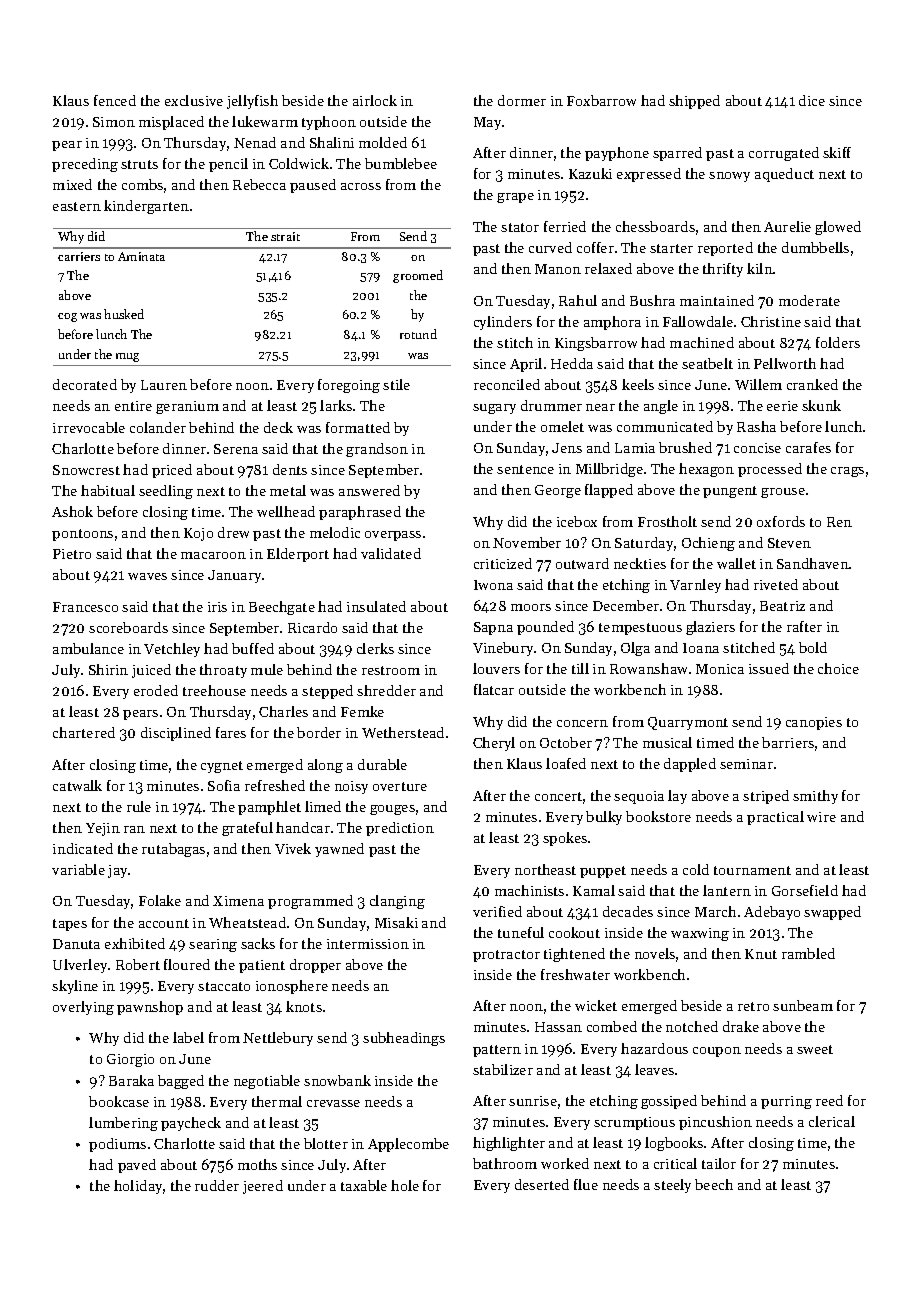 This screenshot has height=1314, width=924. I want to click on reconciled, so click(507, 384).
